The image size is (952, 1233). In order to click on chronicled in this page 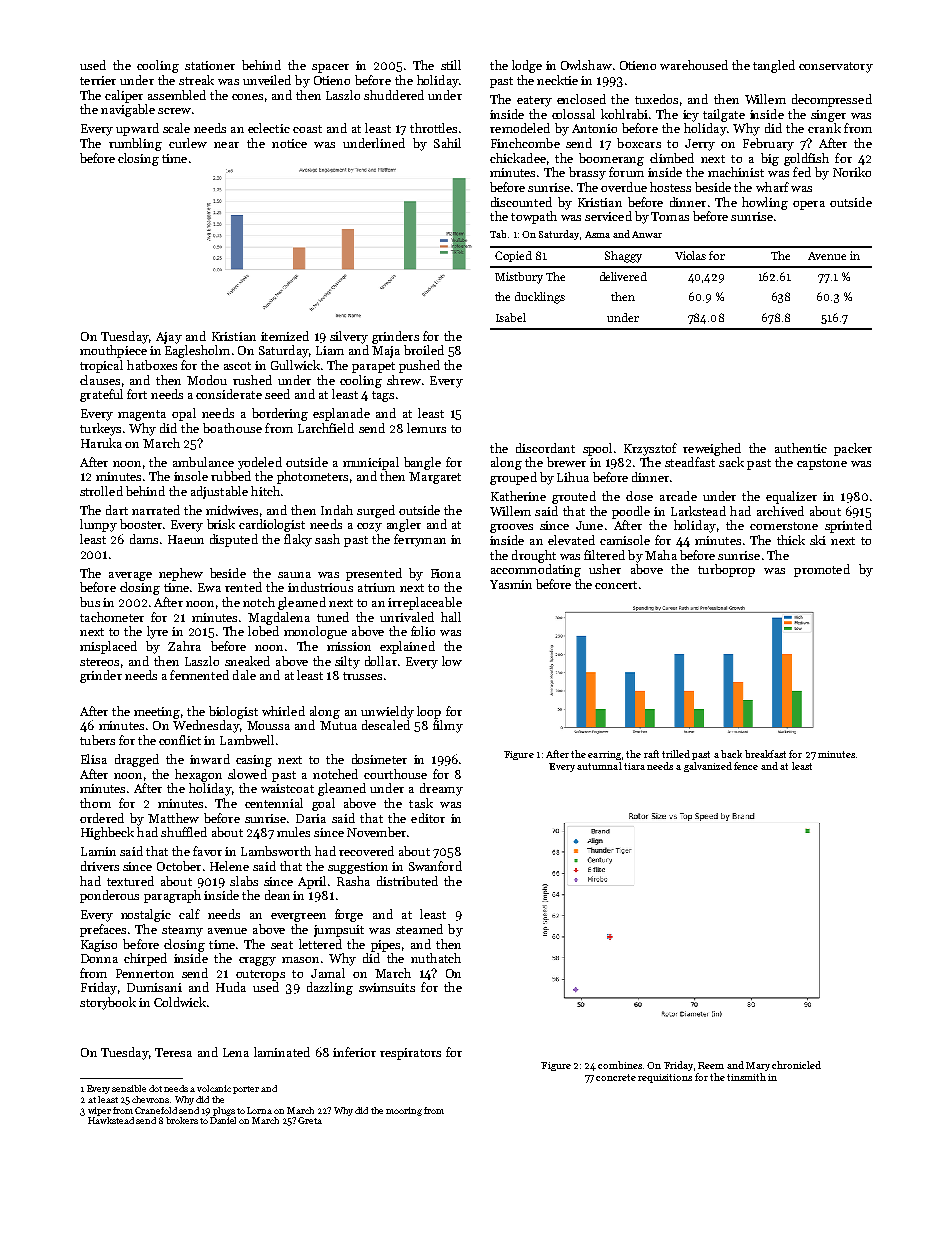, I will do `click(796, 1065)`.
